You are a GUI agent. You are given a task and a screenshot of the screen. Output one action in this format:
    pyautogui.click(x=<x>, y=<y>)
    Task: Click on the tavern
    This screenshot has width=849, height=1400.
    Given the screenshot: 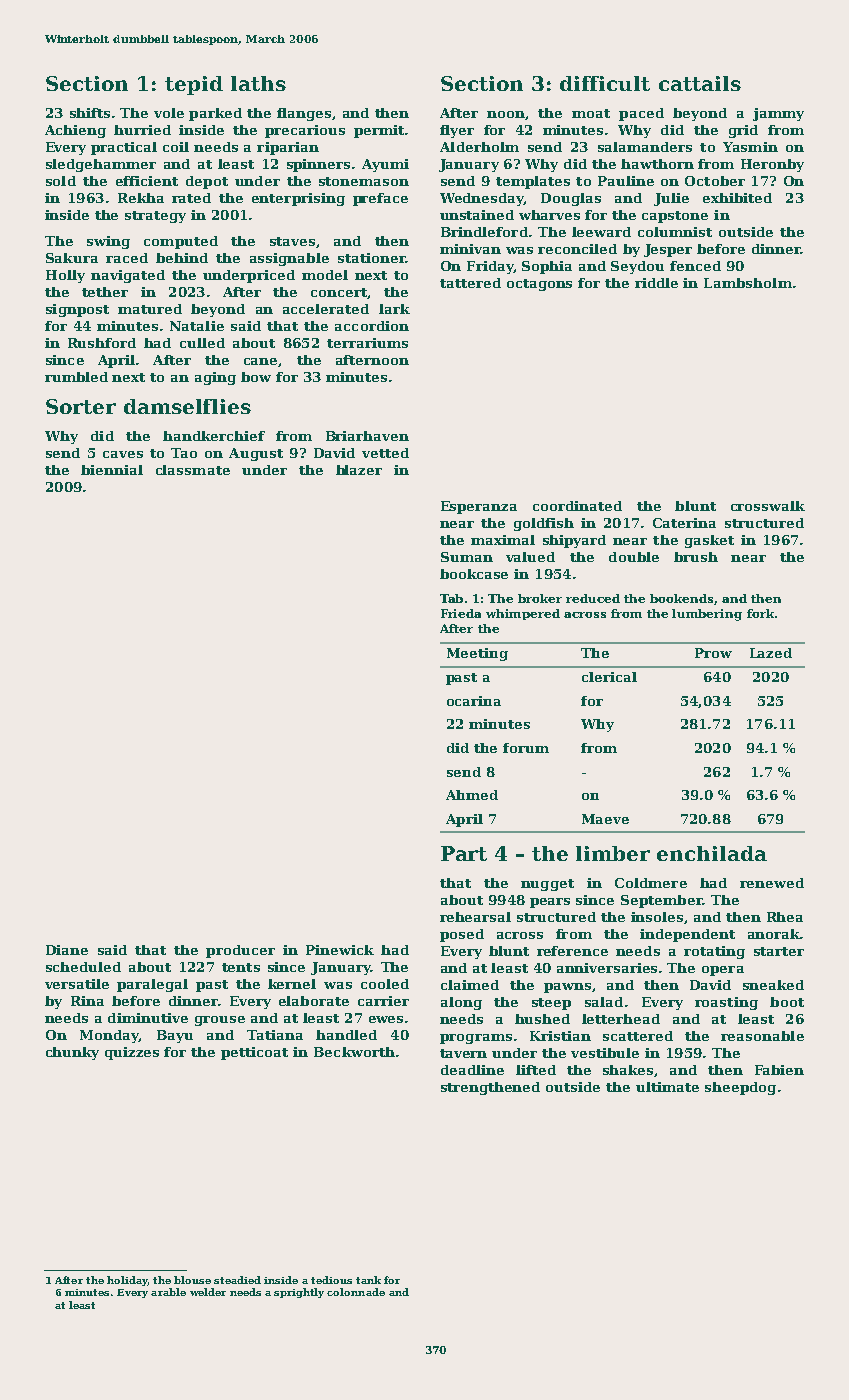 What is the action you would take?
    pyautogui.click(x=463, y=1053)
